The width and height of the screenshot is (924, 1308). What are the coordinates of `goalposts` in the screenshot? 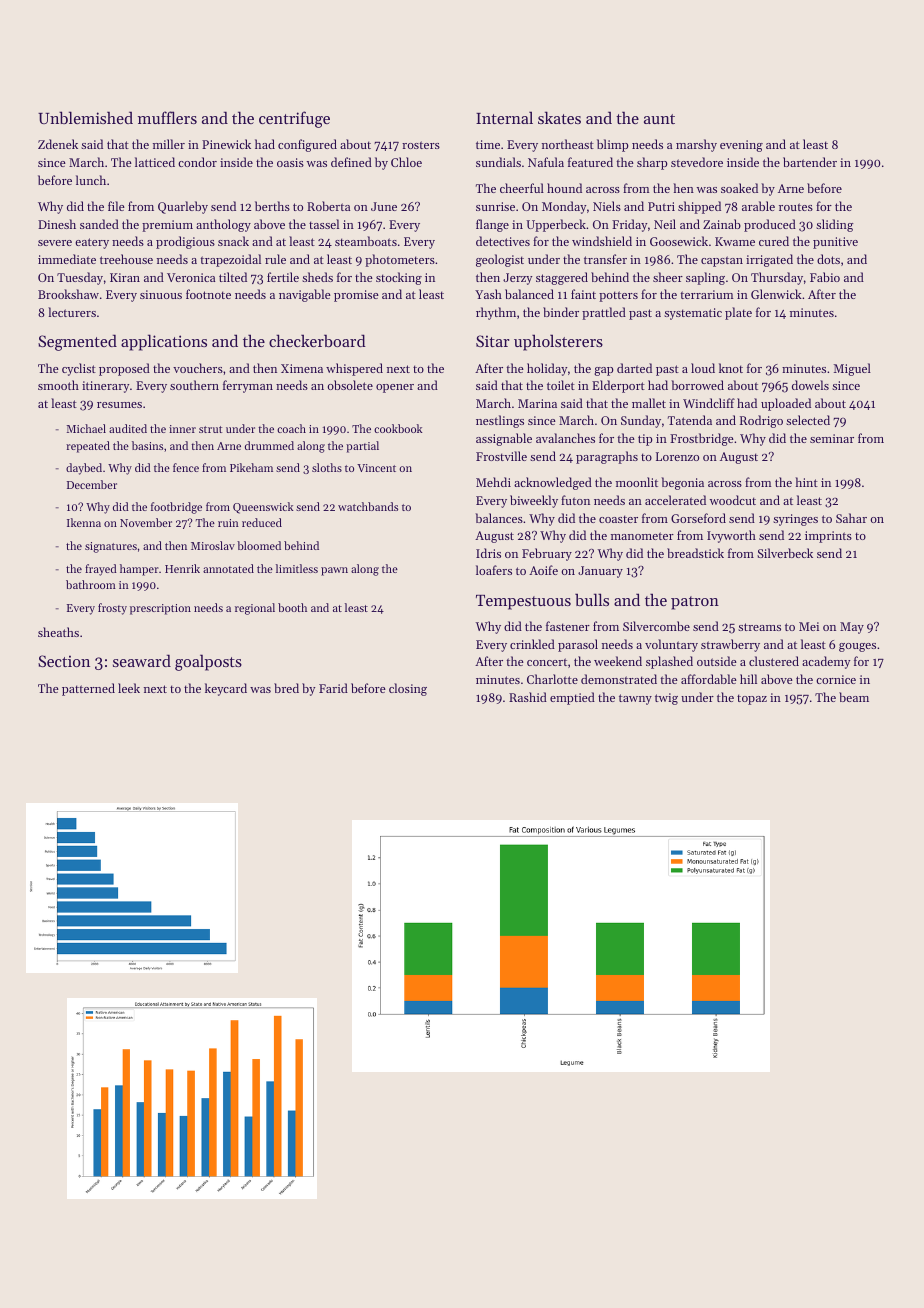 It's located at (208, 662).
